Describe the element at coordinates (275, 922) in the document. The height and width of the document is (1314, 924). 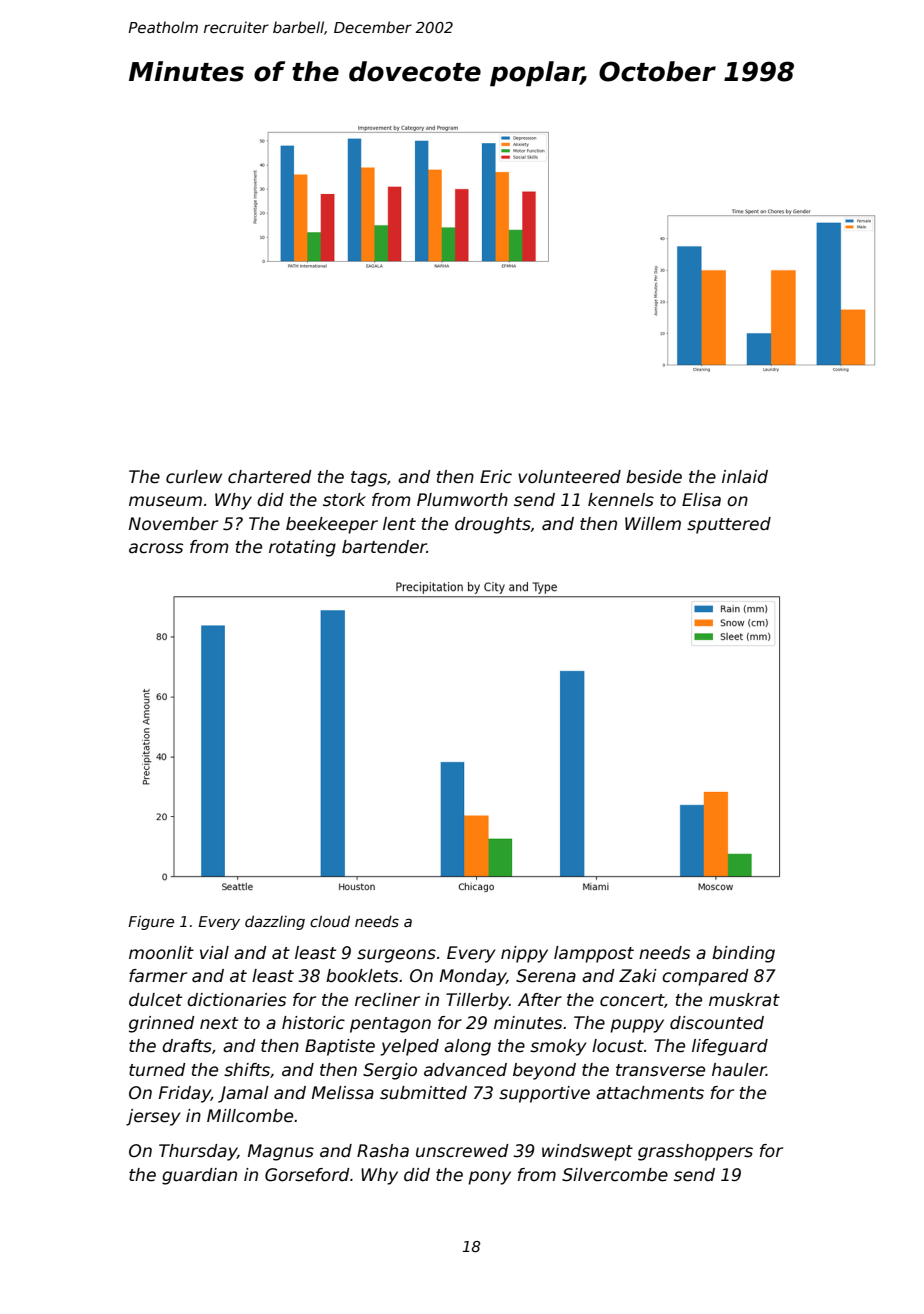
I see `dazzling` at that location.
